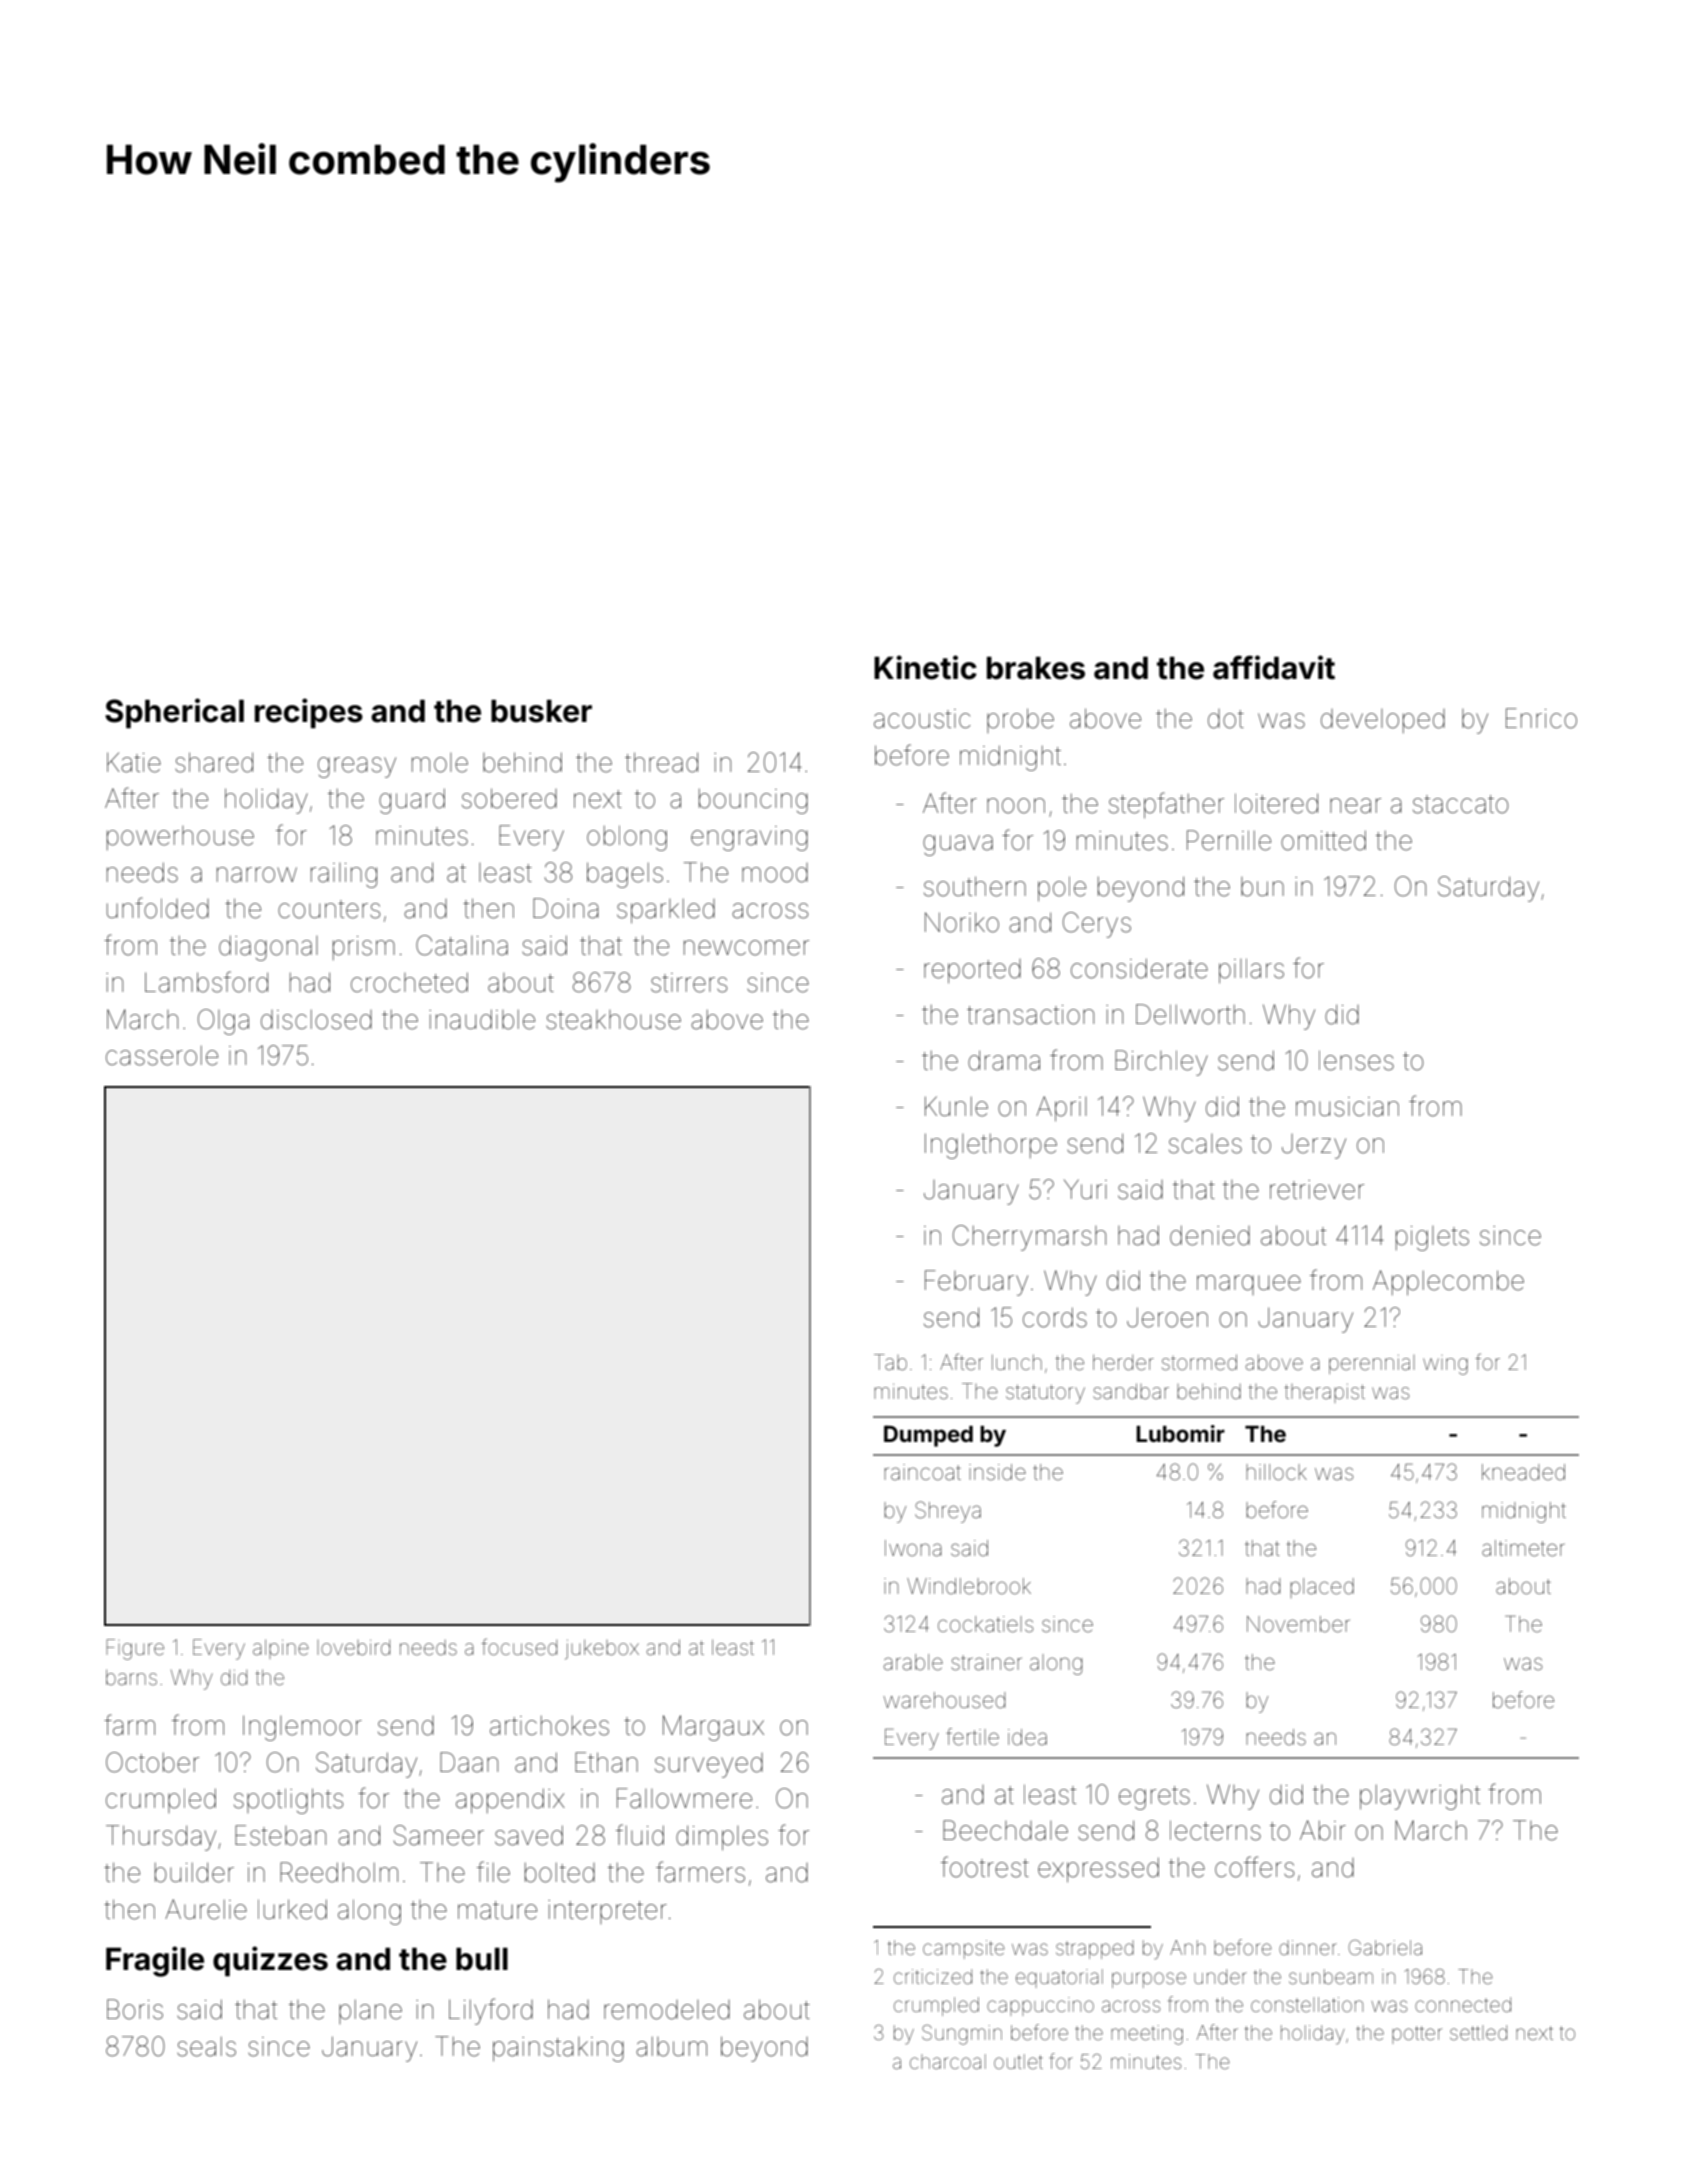  Describe the element at coordinates (1226, 719) in the screenshot. I see `dot` at that location.
